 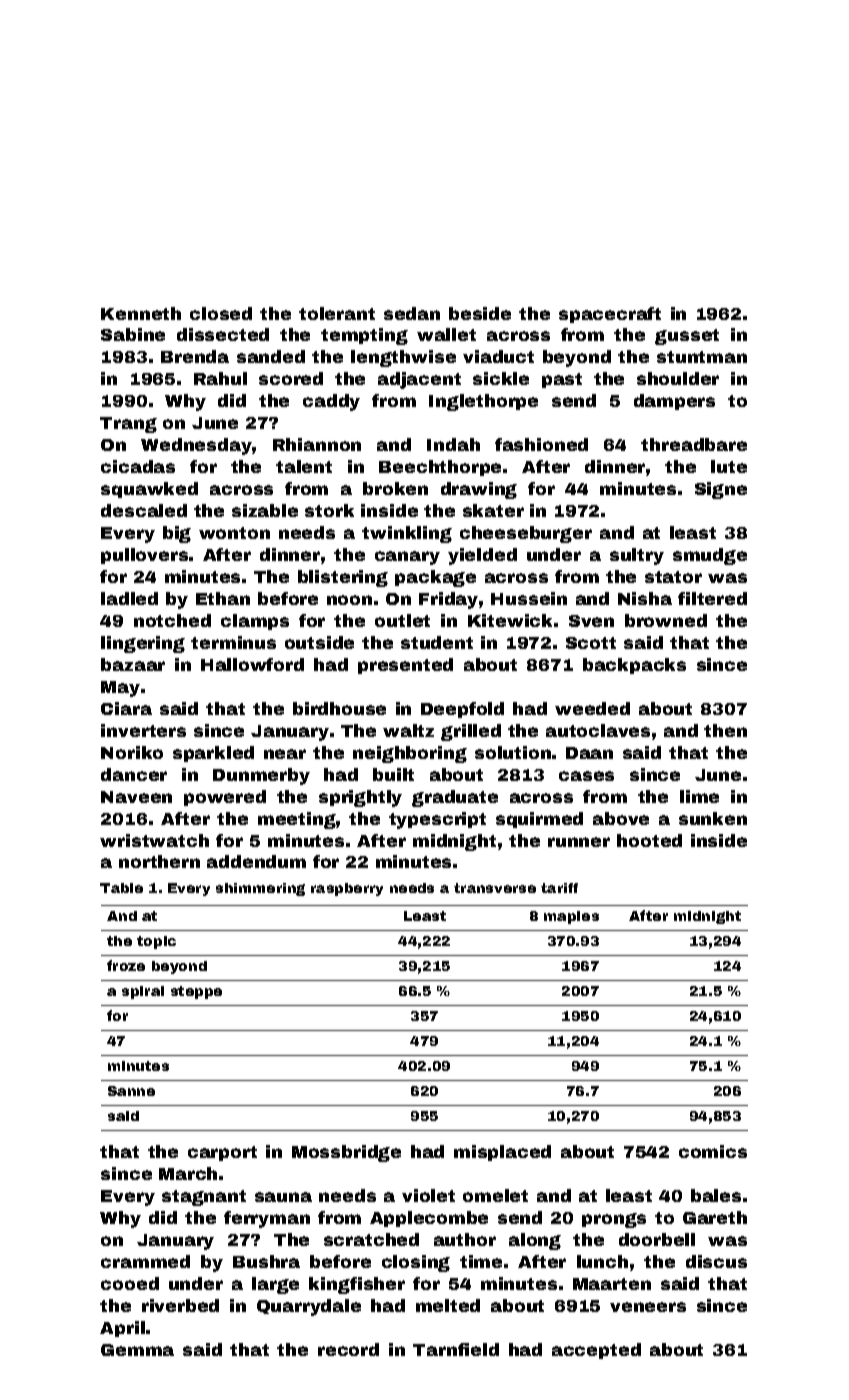 What do you see at coordinates (721, 490) in the document?
I see `Signe` at bounding box center [721, 490].
